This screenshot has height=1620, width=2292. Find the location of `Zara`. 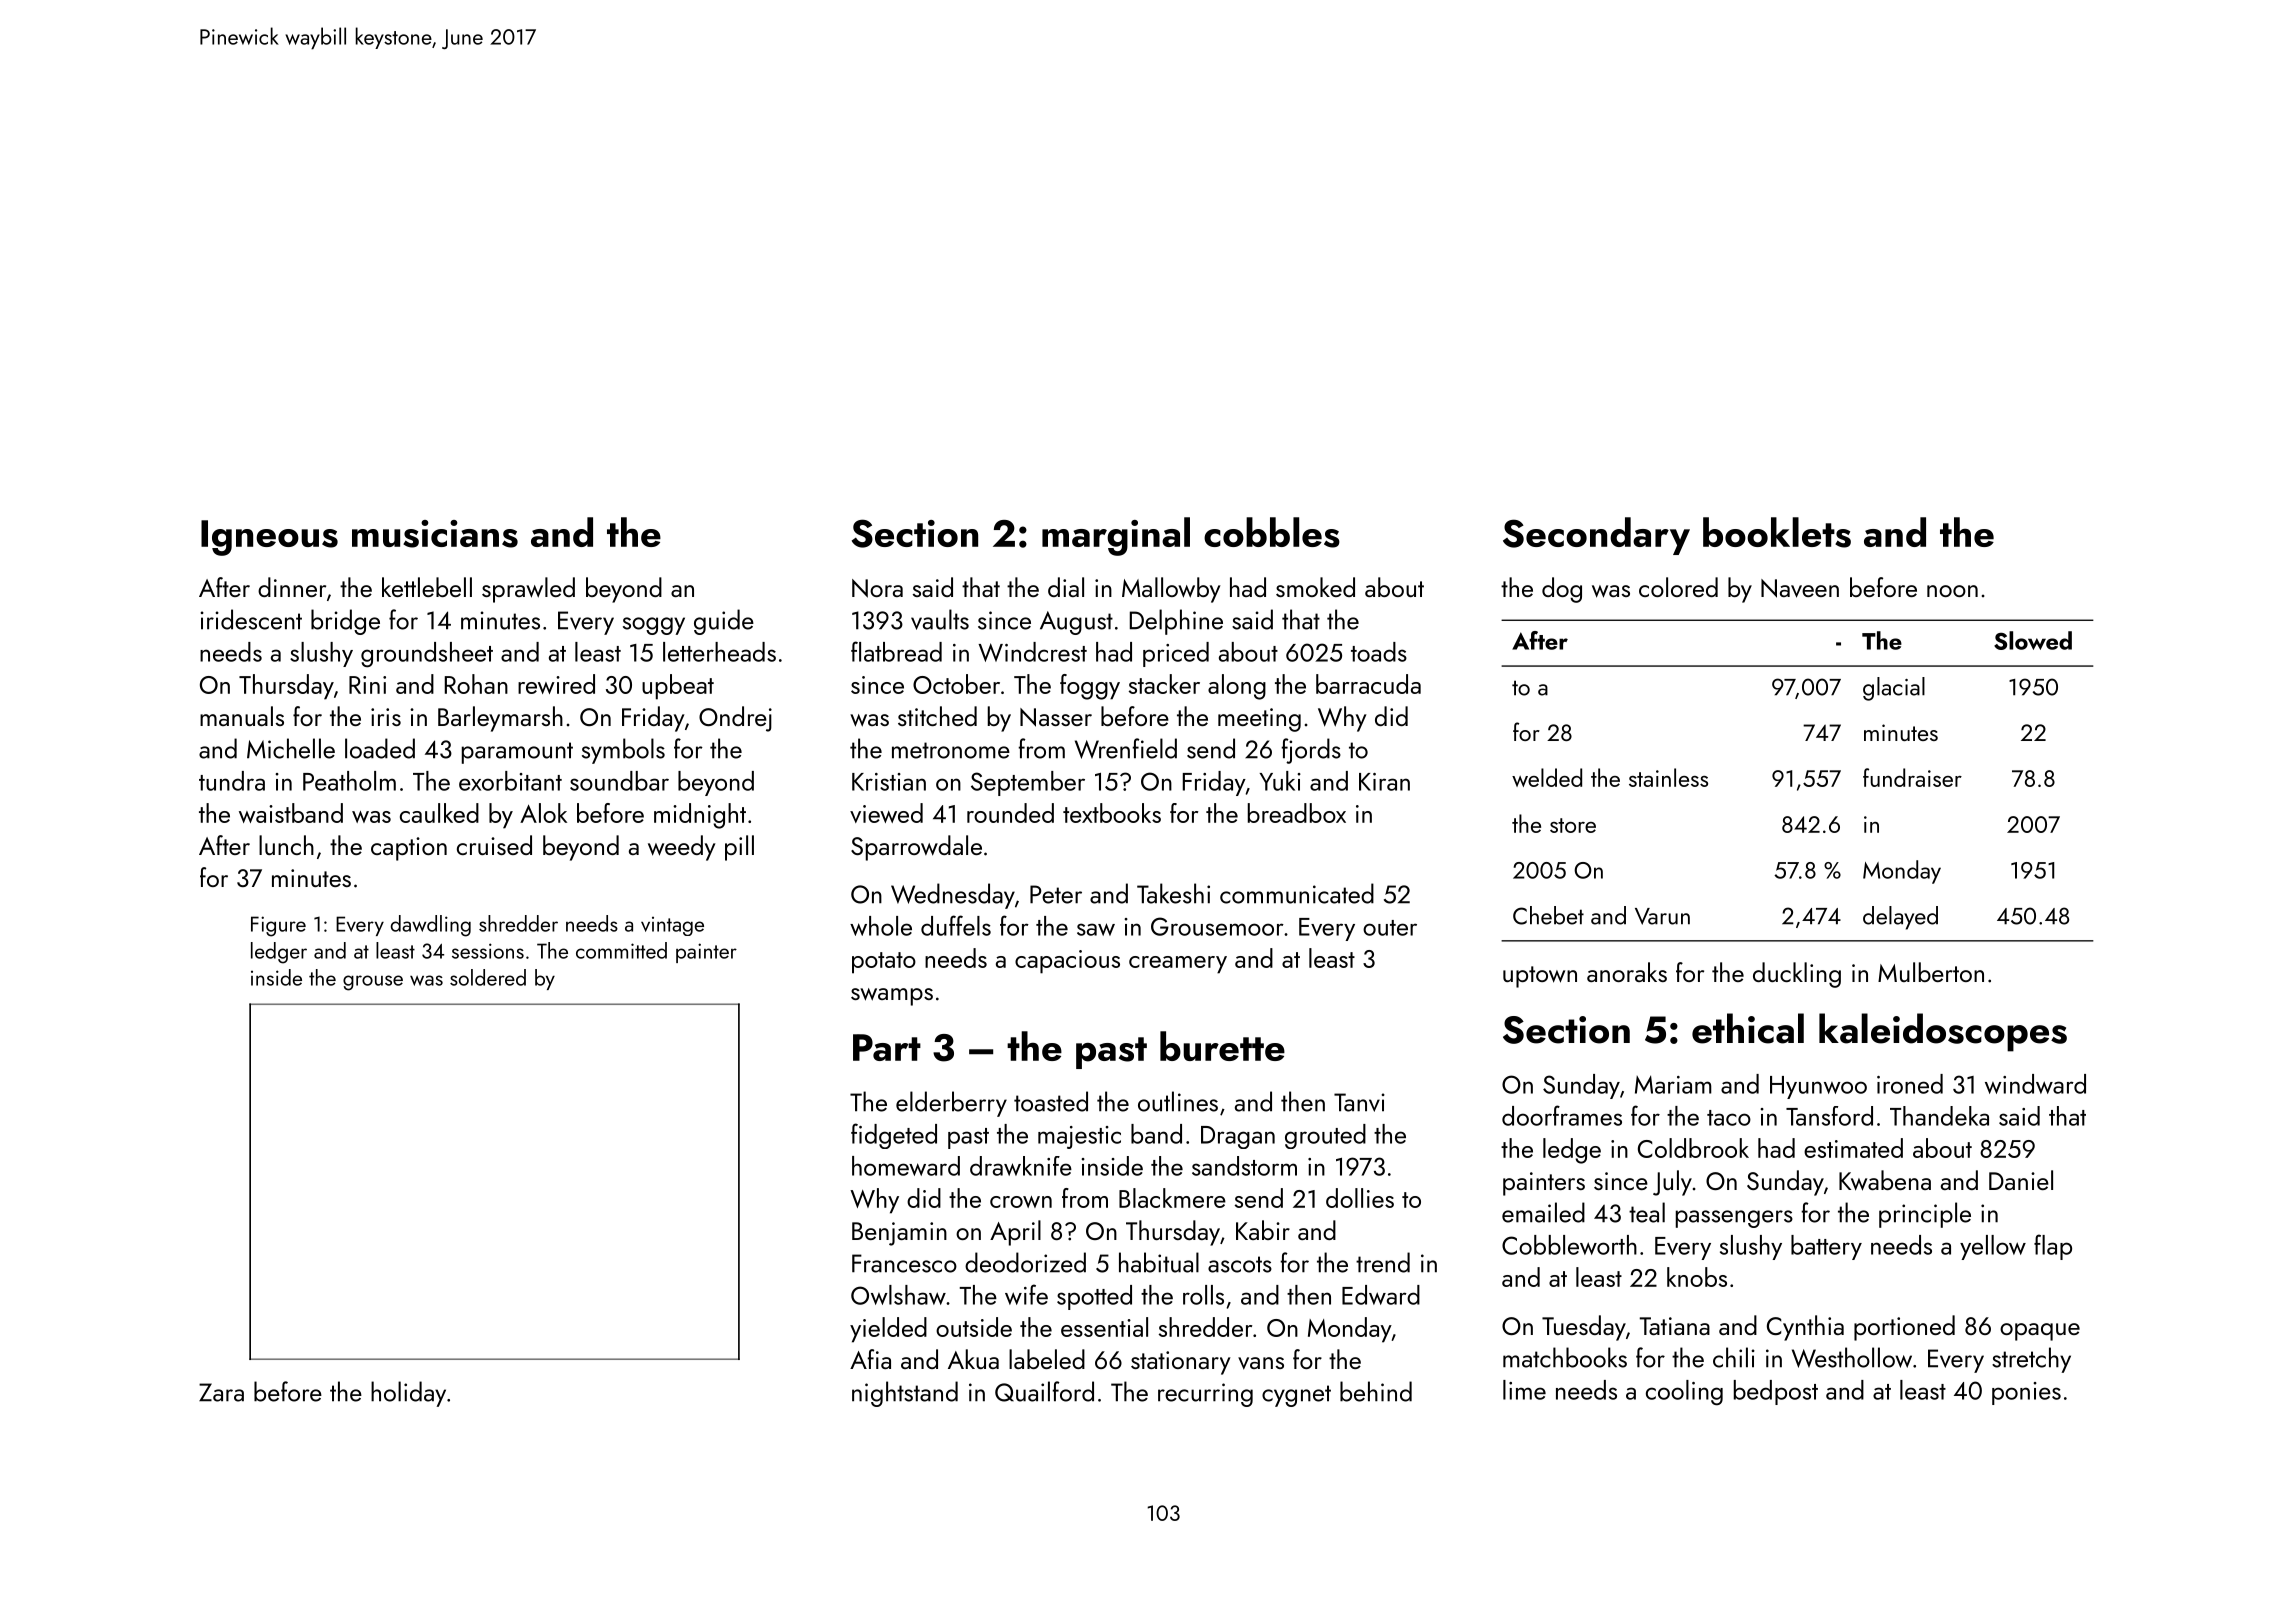

Zara is located at coordinates (221, 1392).
